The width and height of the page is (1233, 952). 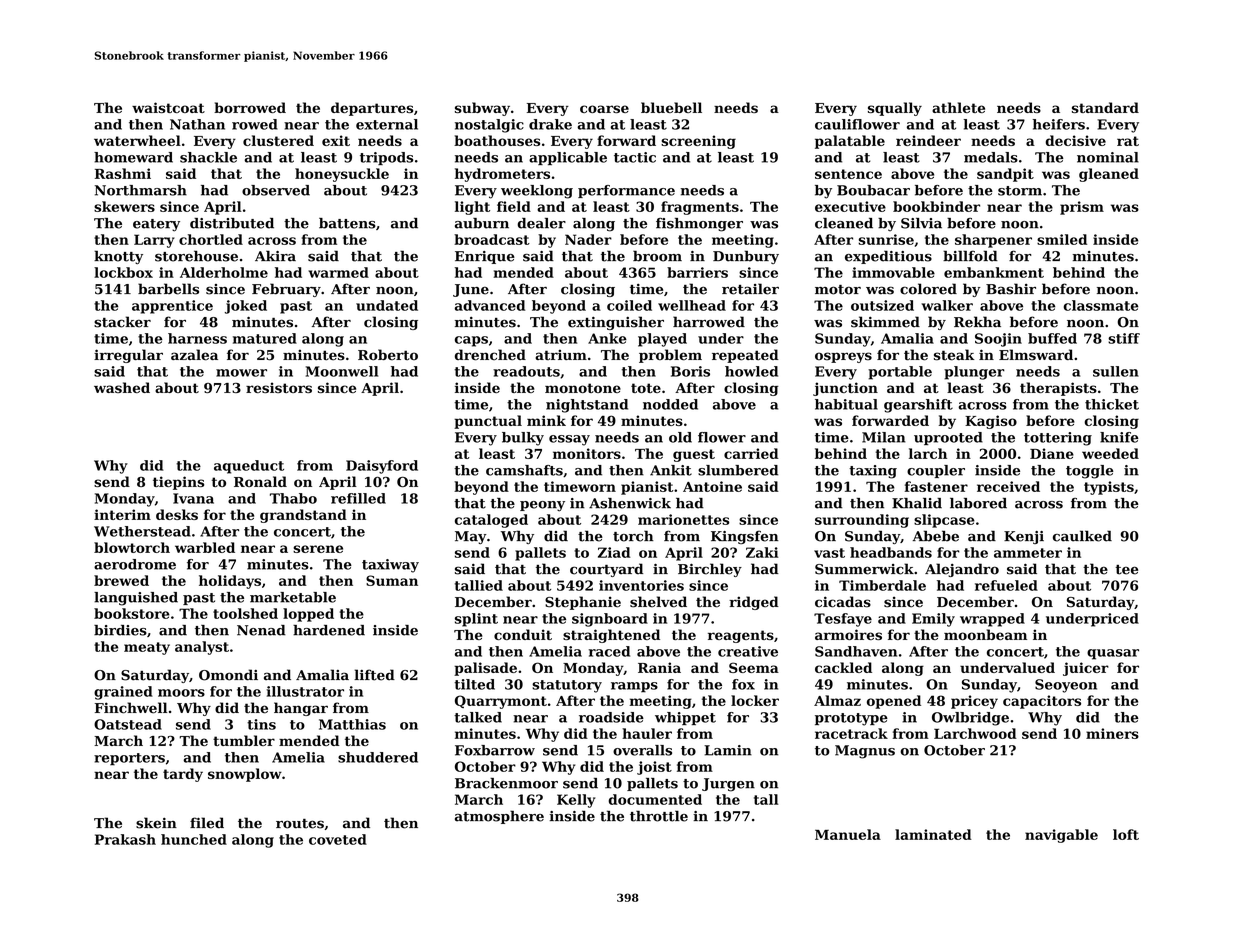 What do you see at coordinates (1006, 585) in the page?
I see `refueled` at bounding box center [1006, 585].
